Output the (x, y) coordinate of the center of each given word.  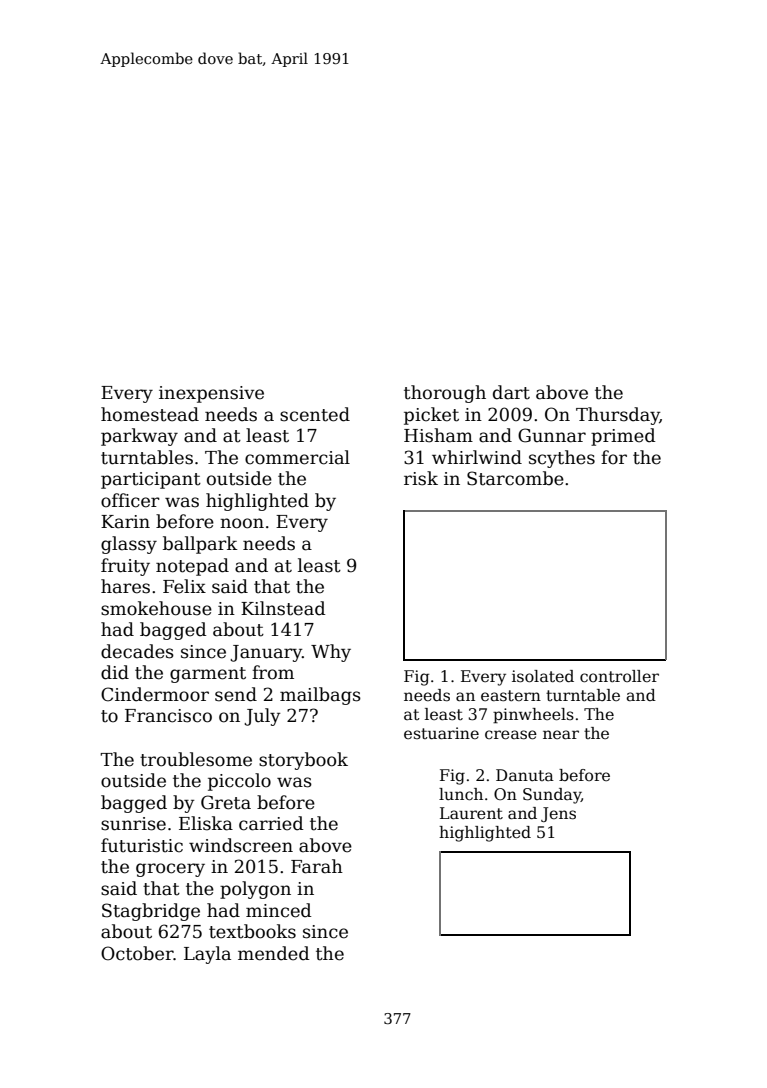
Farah (317, 866)
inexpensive (211, 394)
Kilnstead (283, 608)
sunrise (133, 824)
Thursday (618, 416)
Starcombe (515, 478)
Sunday (552, 796)
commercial (297, 457)
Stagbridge (151, 912)
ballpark (200, 545)
